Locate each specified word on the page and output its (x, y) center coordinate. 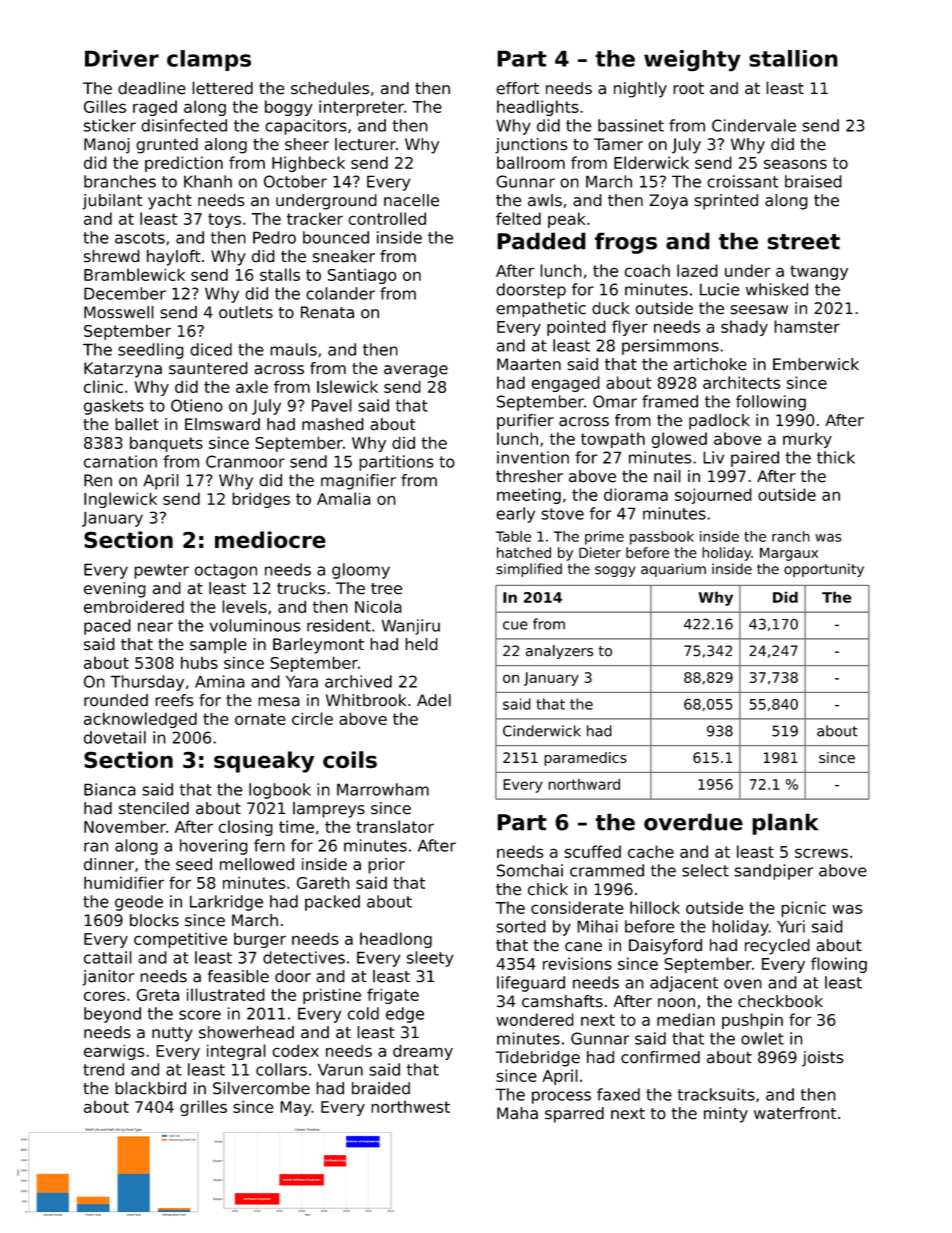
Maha (517, 1113)
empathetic (541, 310)
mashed (333, 424)
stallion (793, 58)
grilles (203, 1108)
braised (813, 181)
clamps (209, 60)
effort (517, 88)
